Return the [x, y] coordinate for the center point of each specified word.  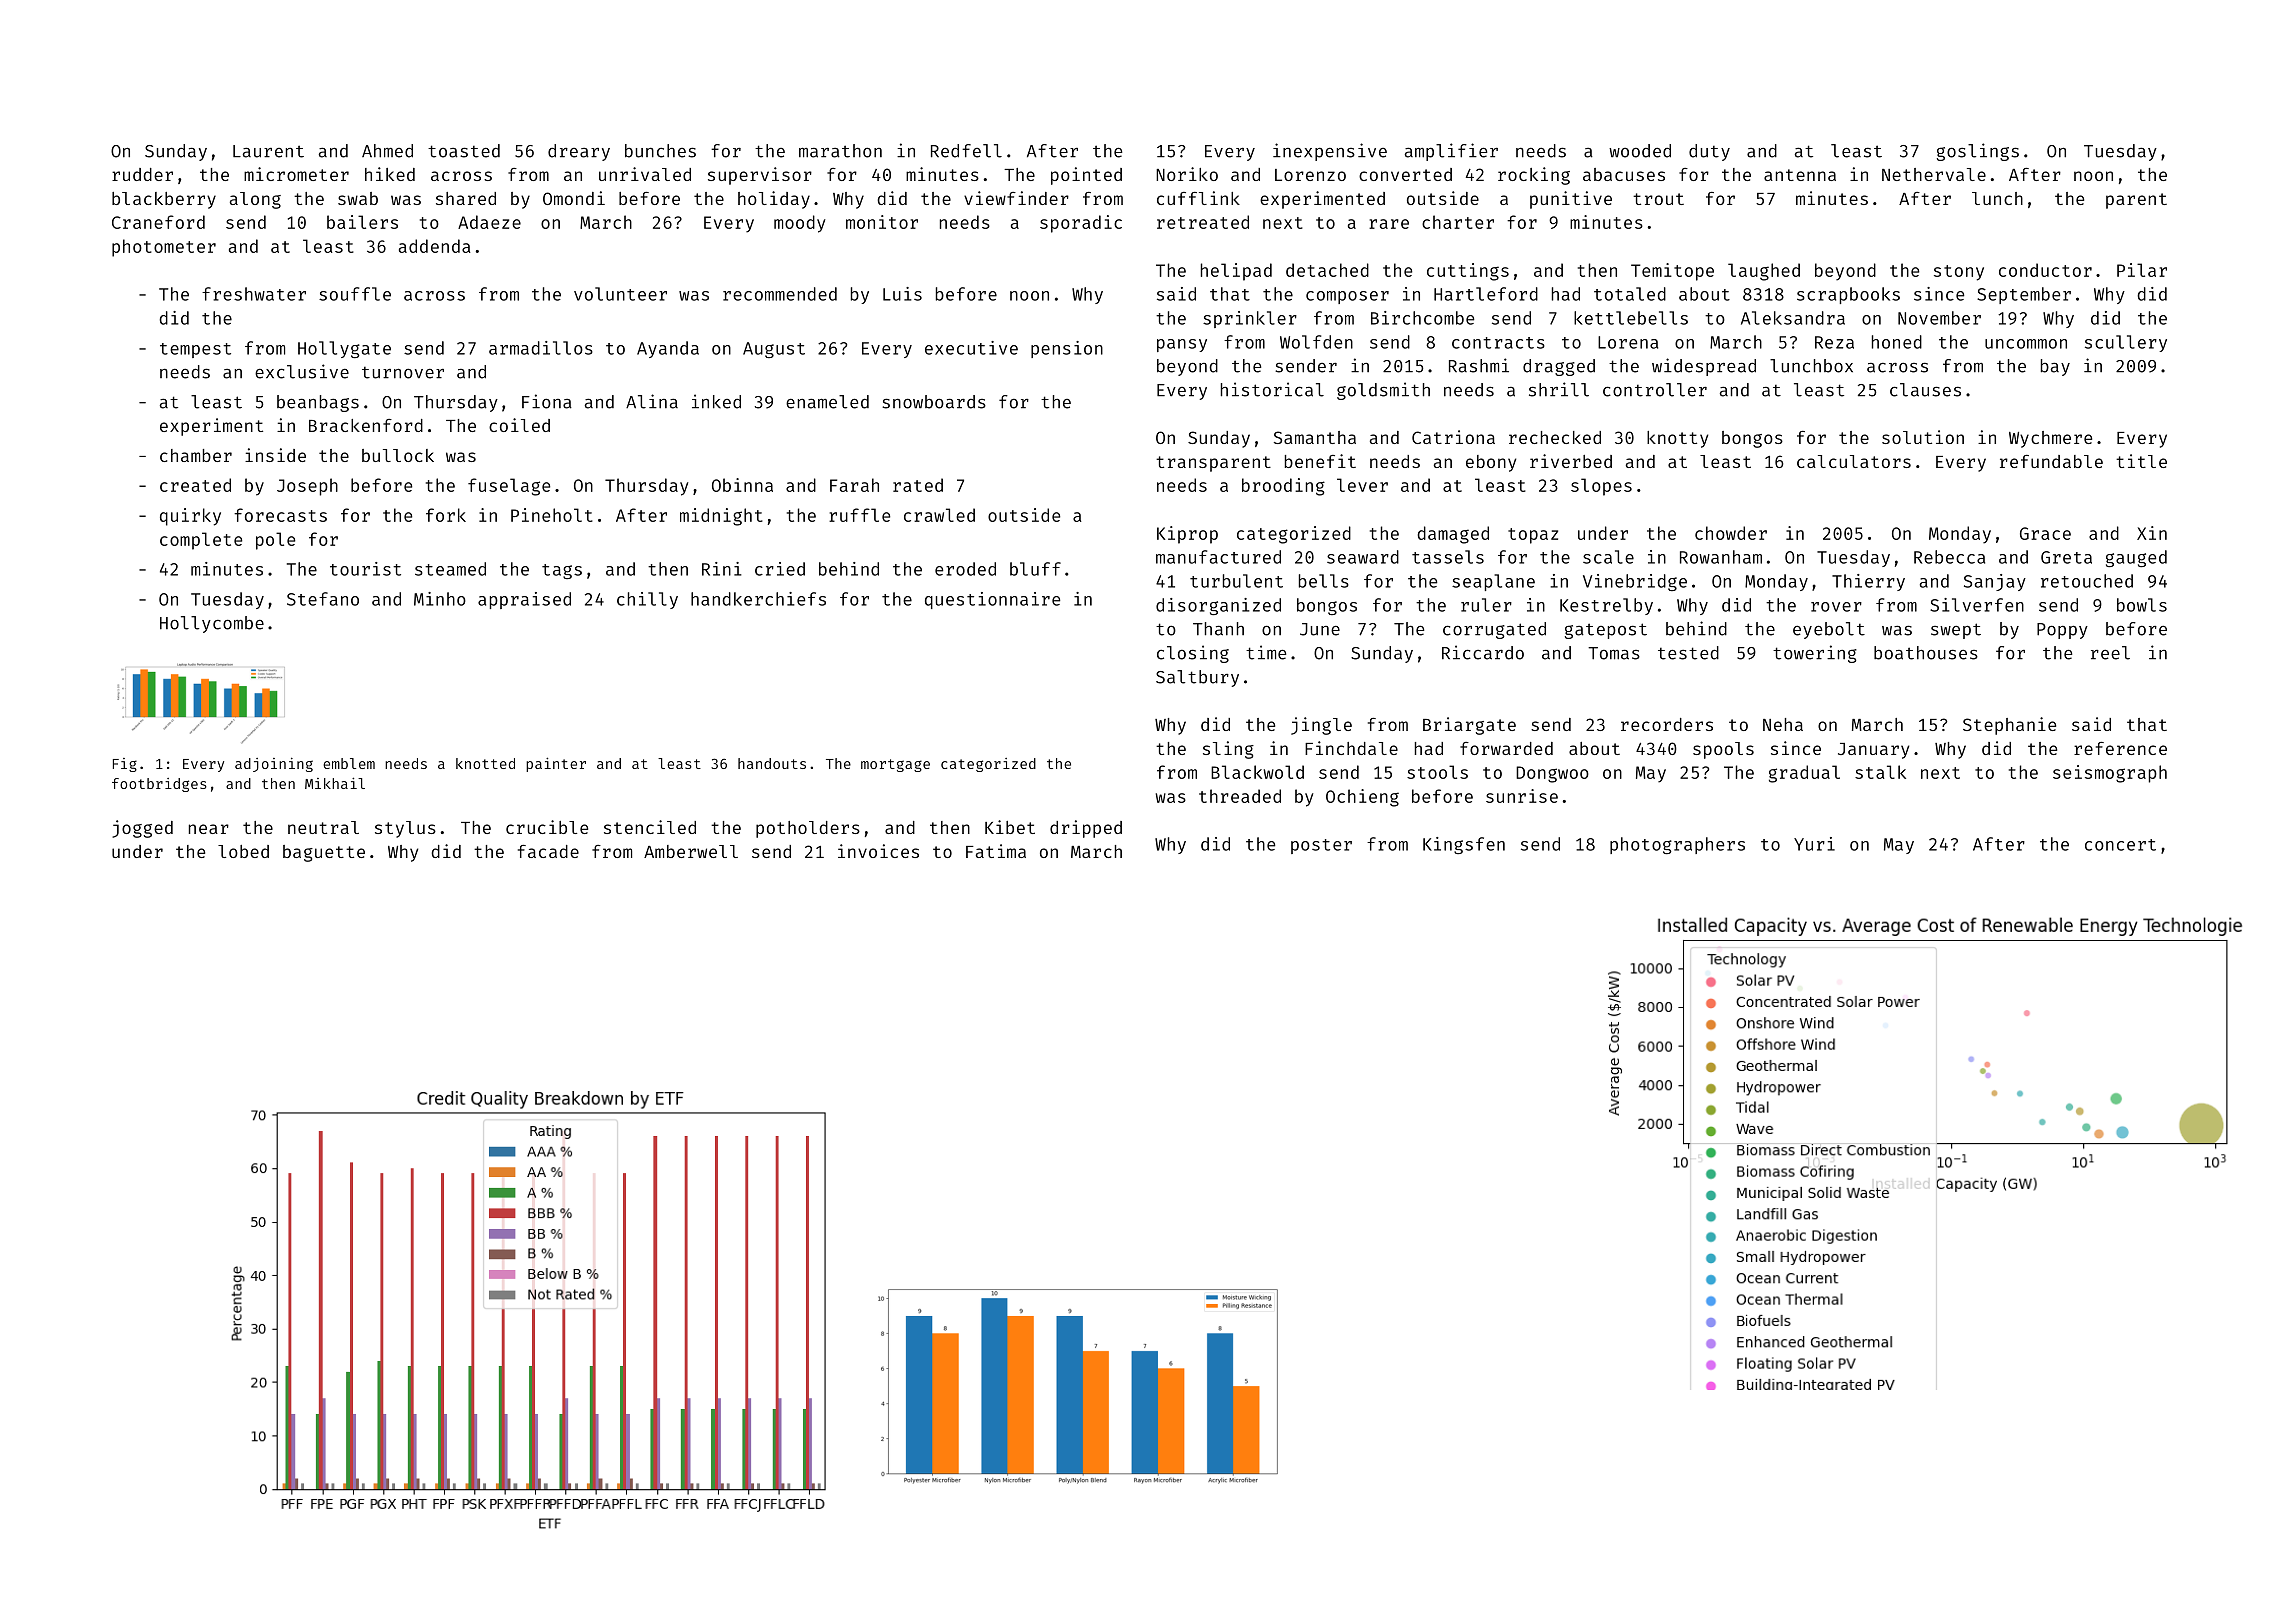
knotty [1677, 439]
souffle [355, 294]
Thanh [1218, 629]
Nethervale [1934, 174]
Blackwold [1257, 772]
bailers [362, 222]
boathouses [1926, 653]
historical [1272, 389]
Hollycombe [212, 624]
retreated [1203, 222]
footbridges [159, 785]
